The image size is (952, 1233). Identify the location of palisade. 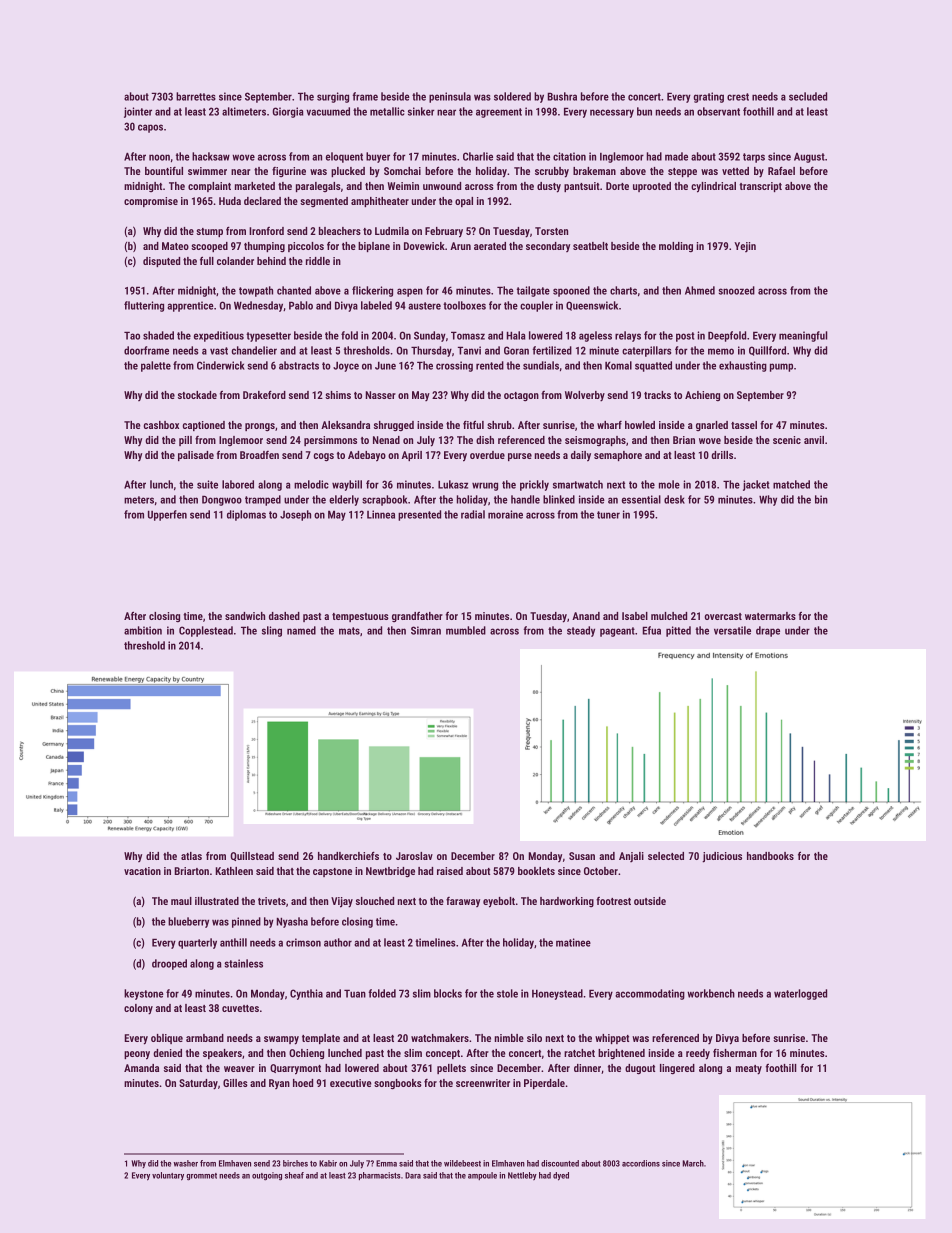
(196, 456).
